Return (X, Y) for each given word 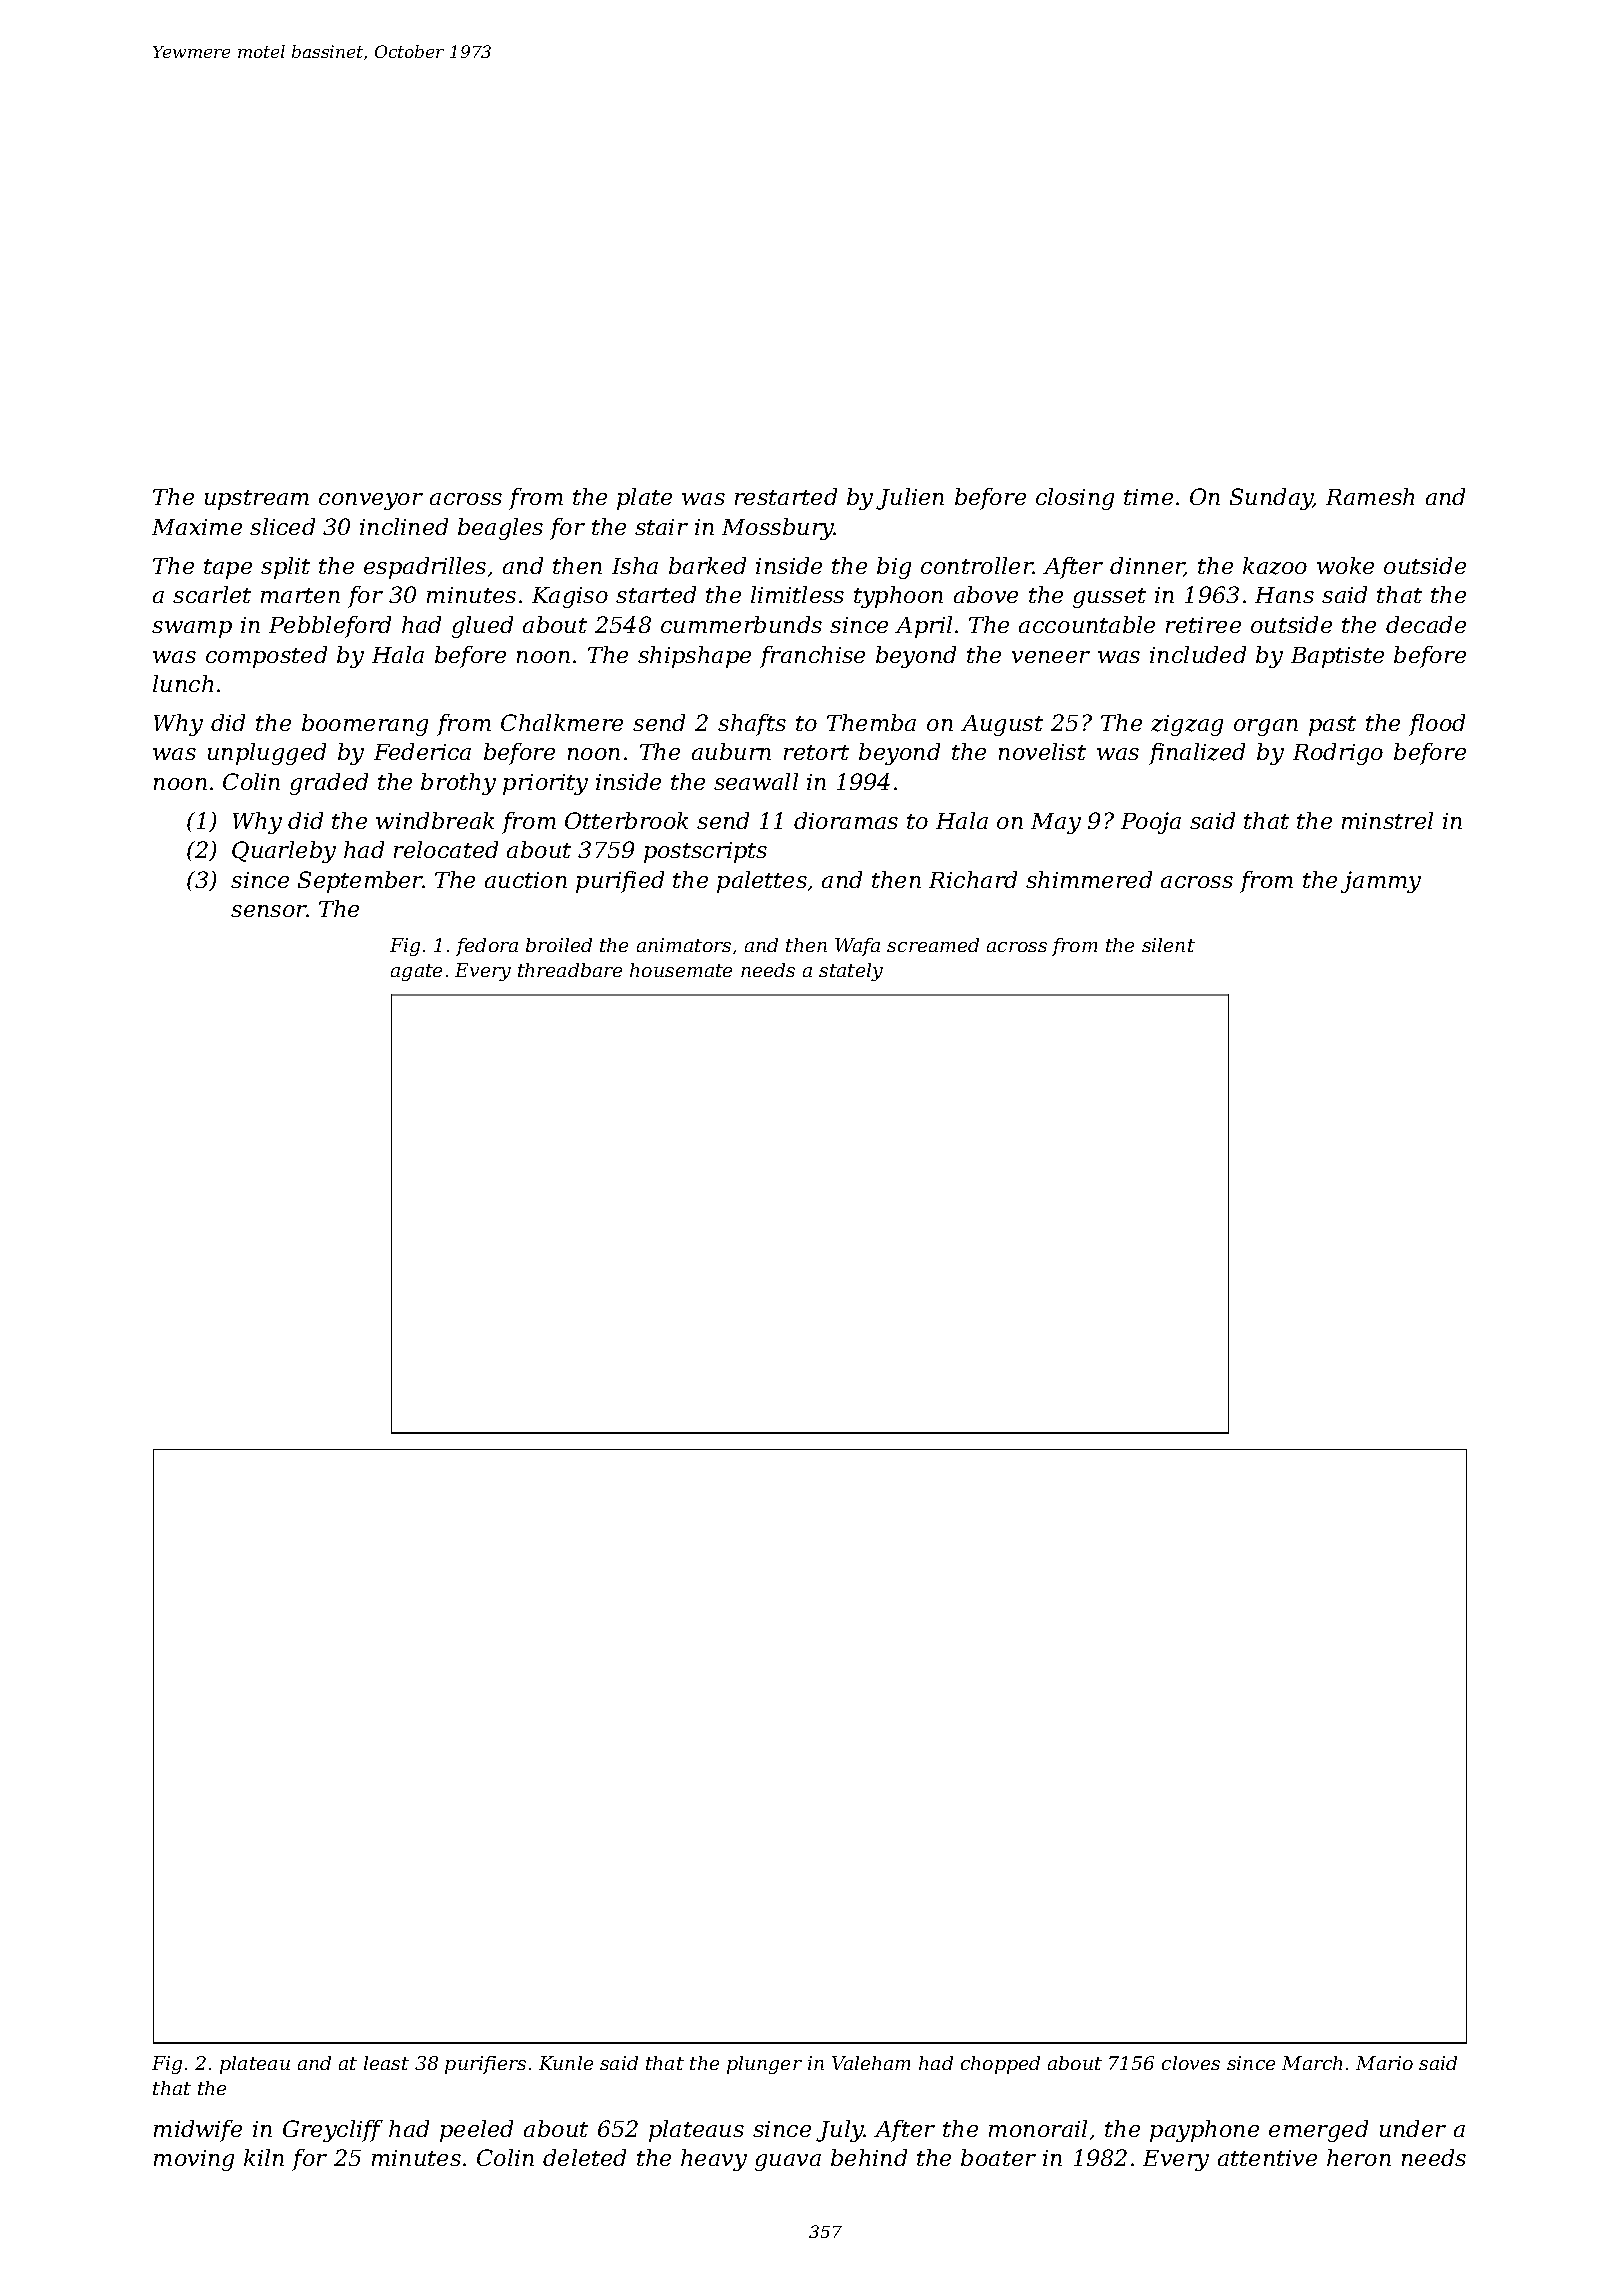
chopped (1000, 2065)
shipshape (694, 657)
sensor (269, 911)
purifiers (485, 2065)
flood (1437, 725)
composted (266, 657)
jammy (1381, 882)
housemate (681, 970)
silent (1168, 945)
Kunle (566, 2063)
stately (851, 972)
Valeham (871, 2063)
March (1312, 2063)
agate (416, 972)
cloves (1191, 2063)
